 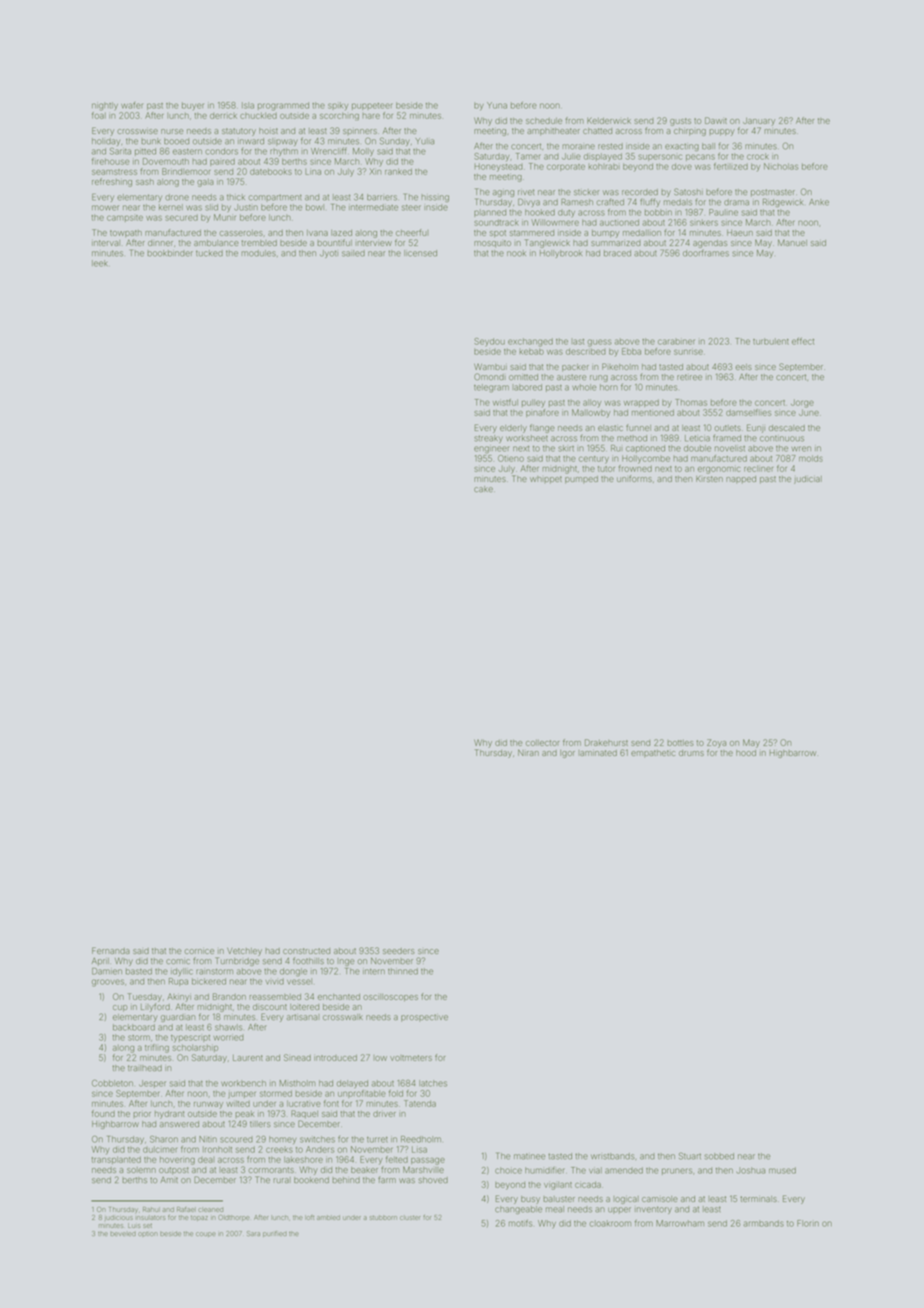 I want to click on postmaster, so click(x=773, y=193).
